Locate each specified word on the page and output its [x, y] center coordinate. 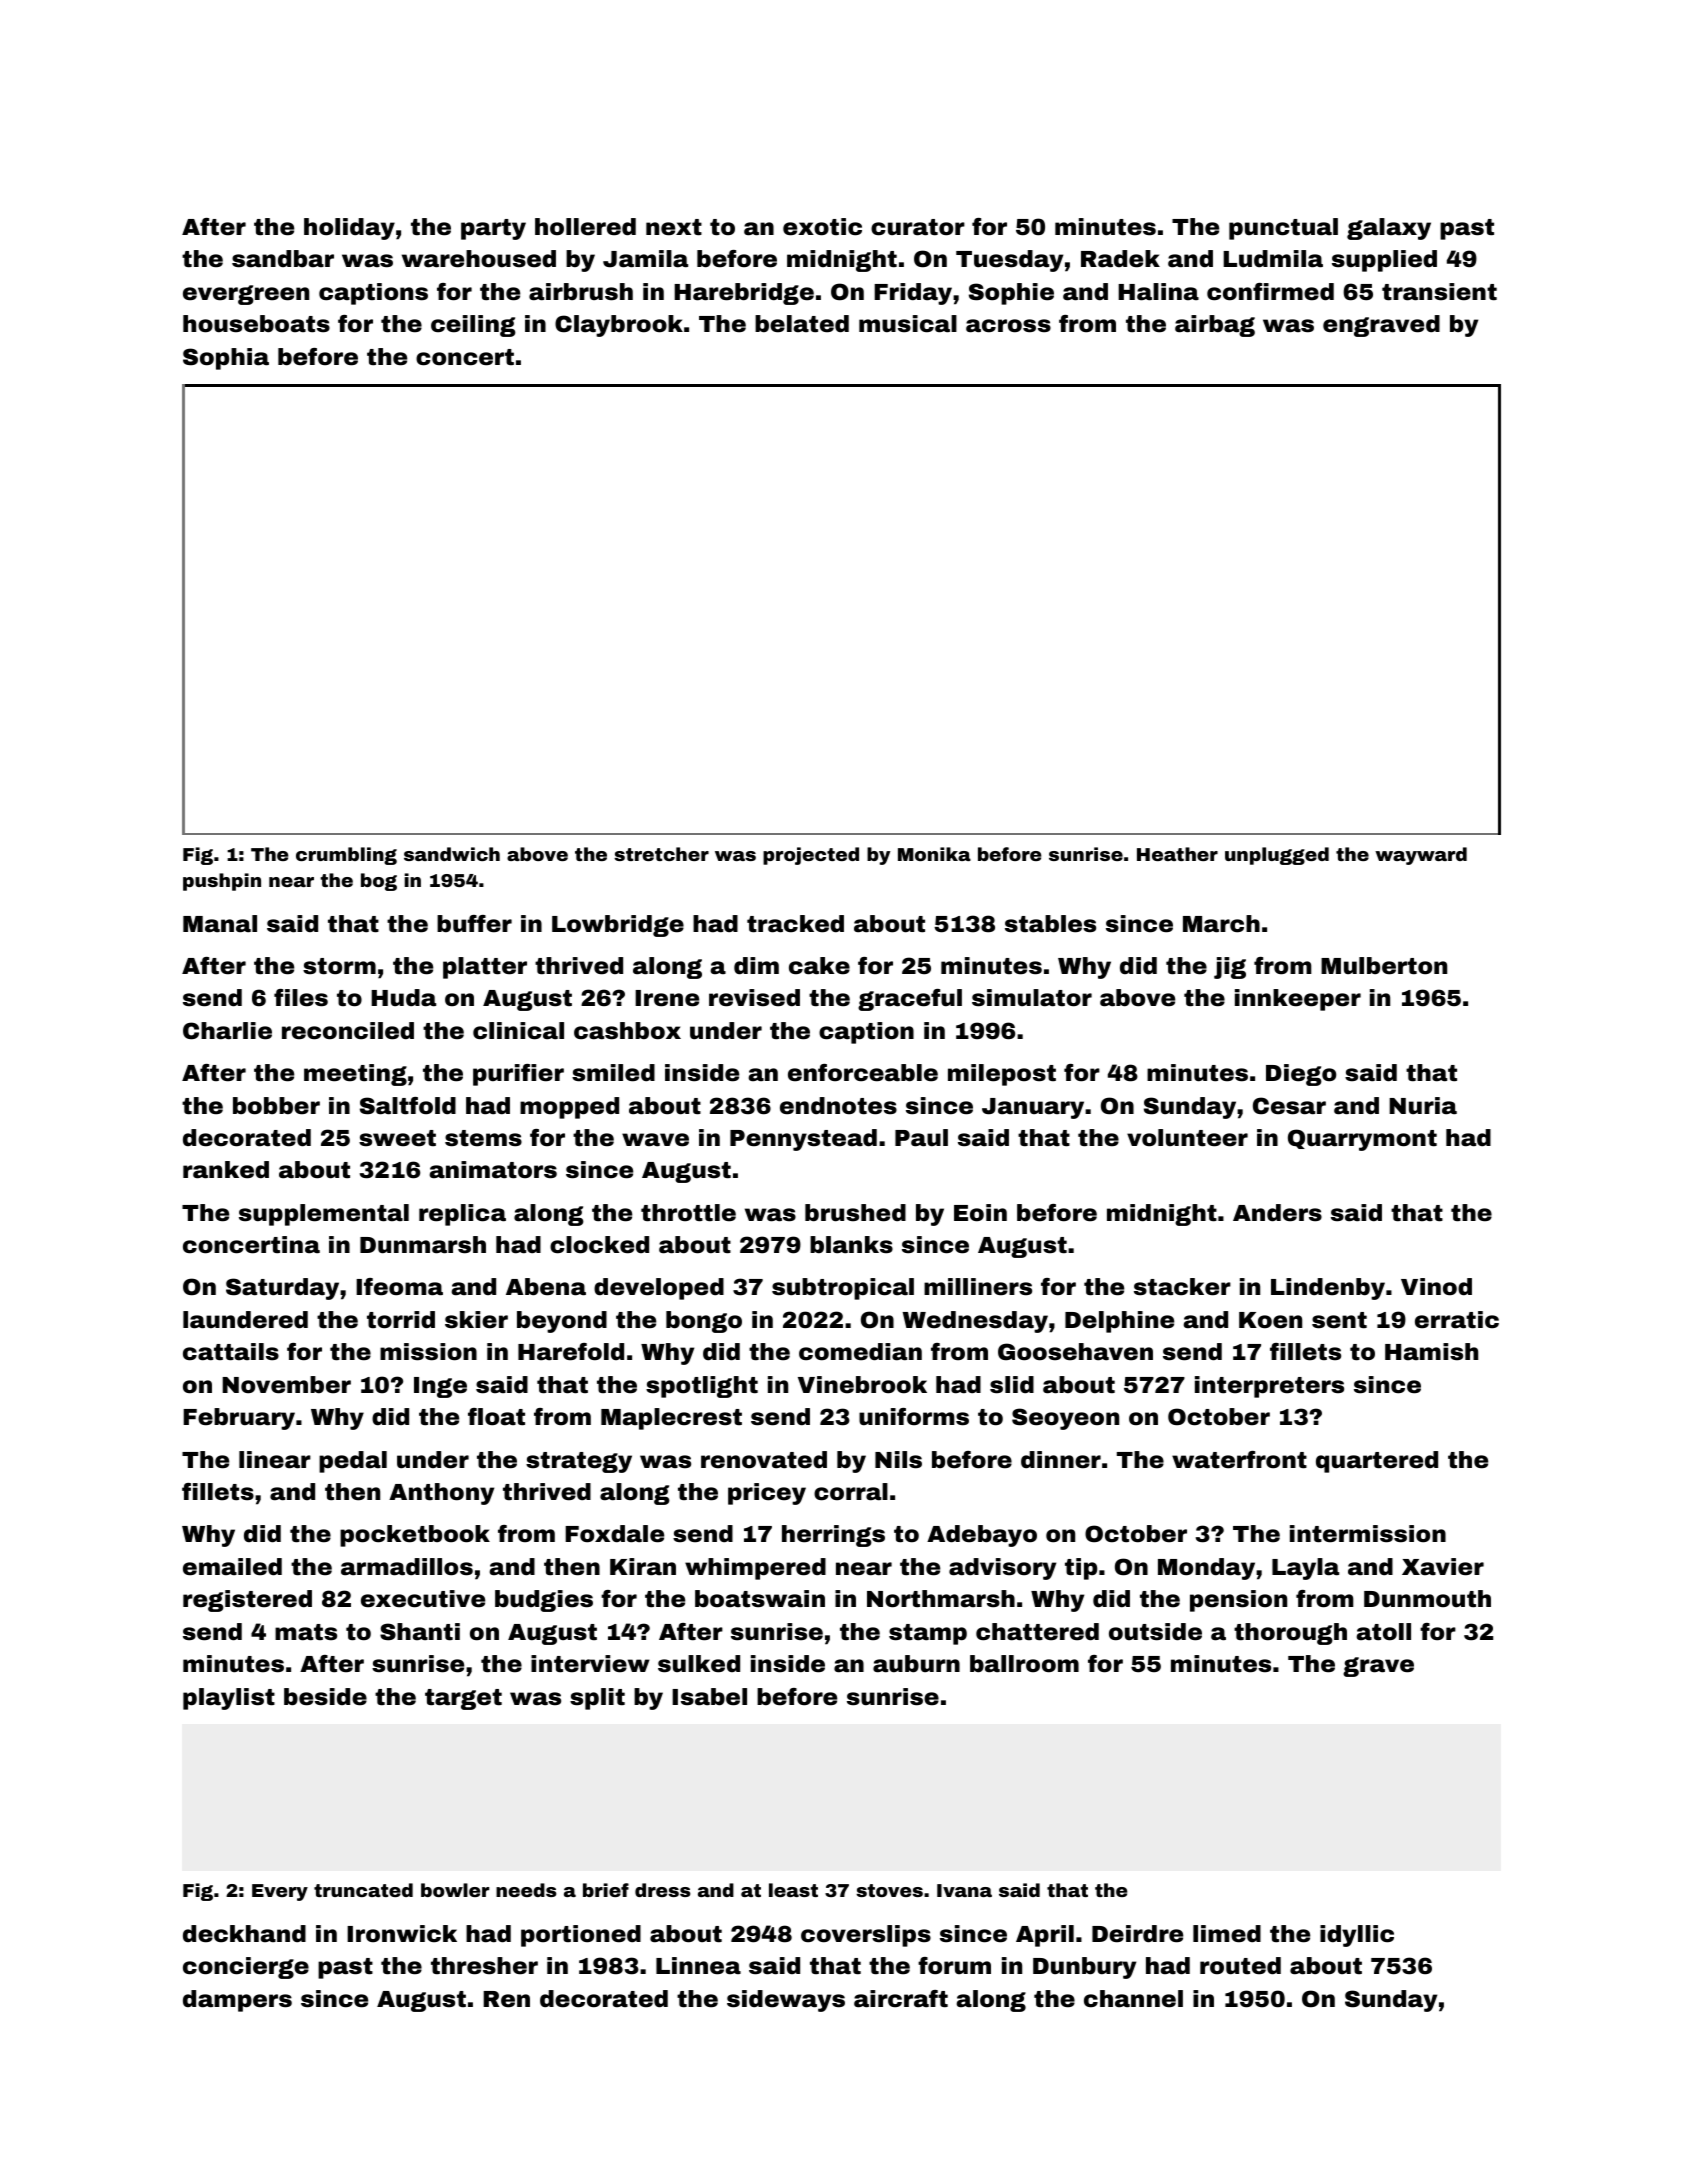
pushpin [222, 882]
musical [908, 324]
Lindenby [1328, 1289]
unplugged [1277, 856]
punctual [1283, 229]
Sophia [226, 359]
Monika [934, 854]
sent [1339, 1320]
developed [659, 1289]
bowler [455, 1890]
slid [1012, 1385]
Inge [440, 1387]
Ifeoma [399, 1287]
